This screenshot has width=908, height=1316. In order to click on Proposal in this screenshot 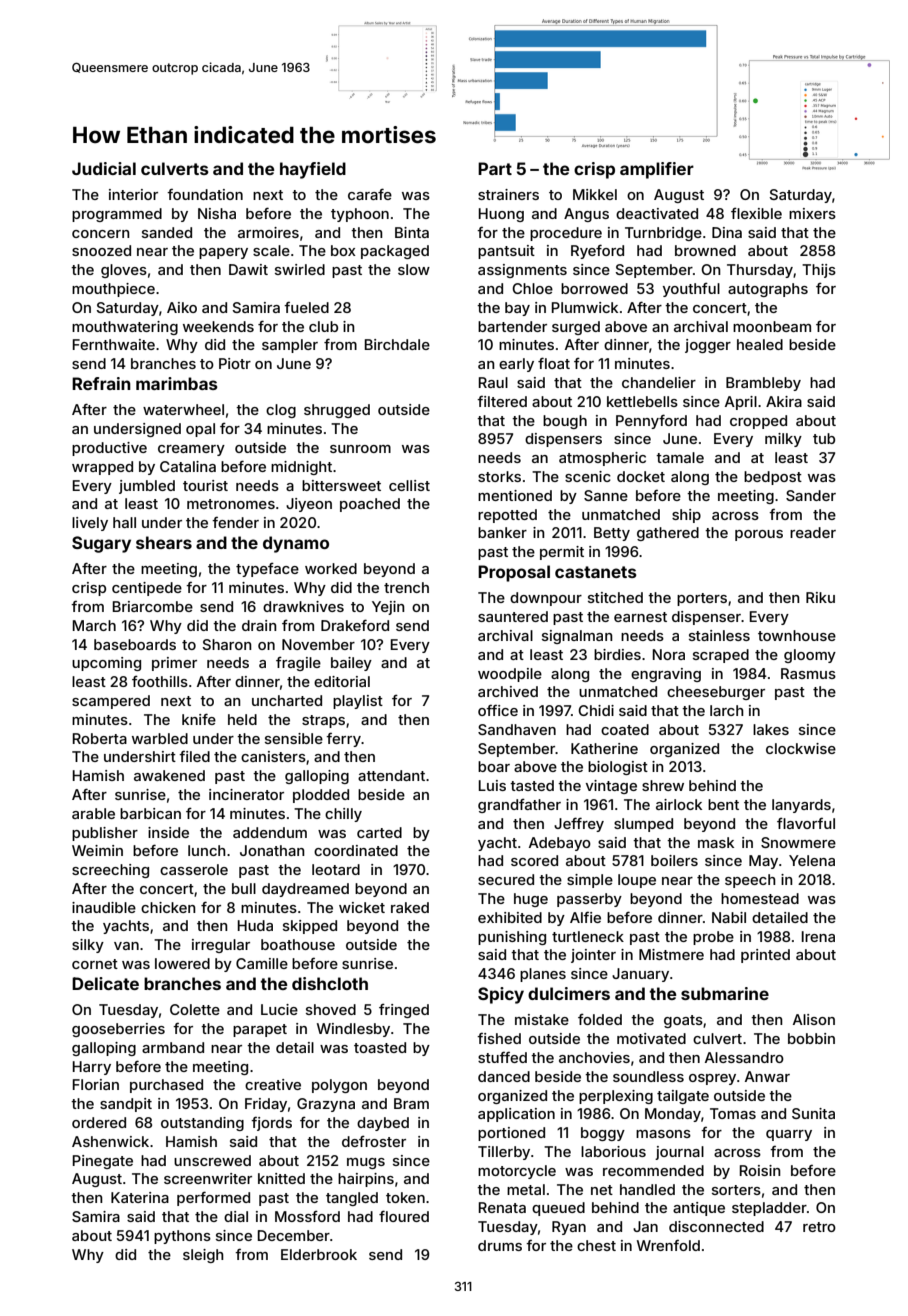, I will do `click(514, 573)`.
